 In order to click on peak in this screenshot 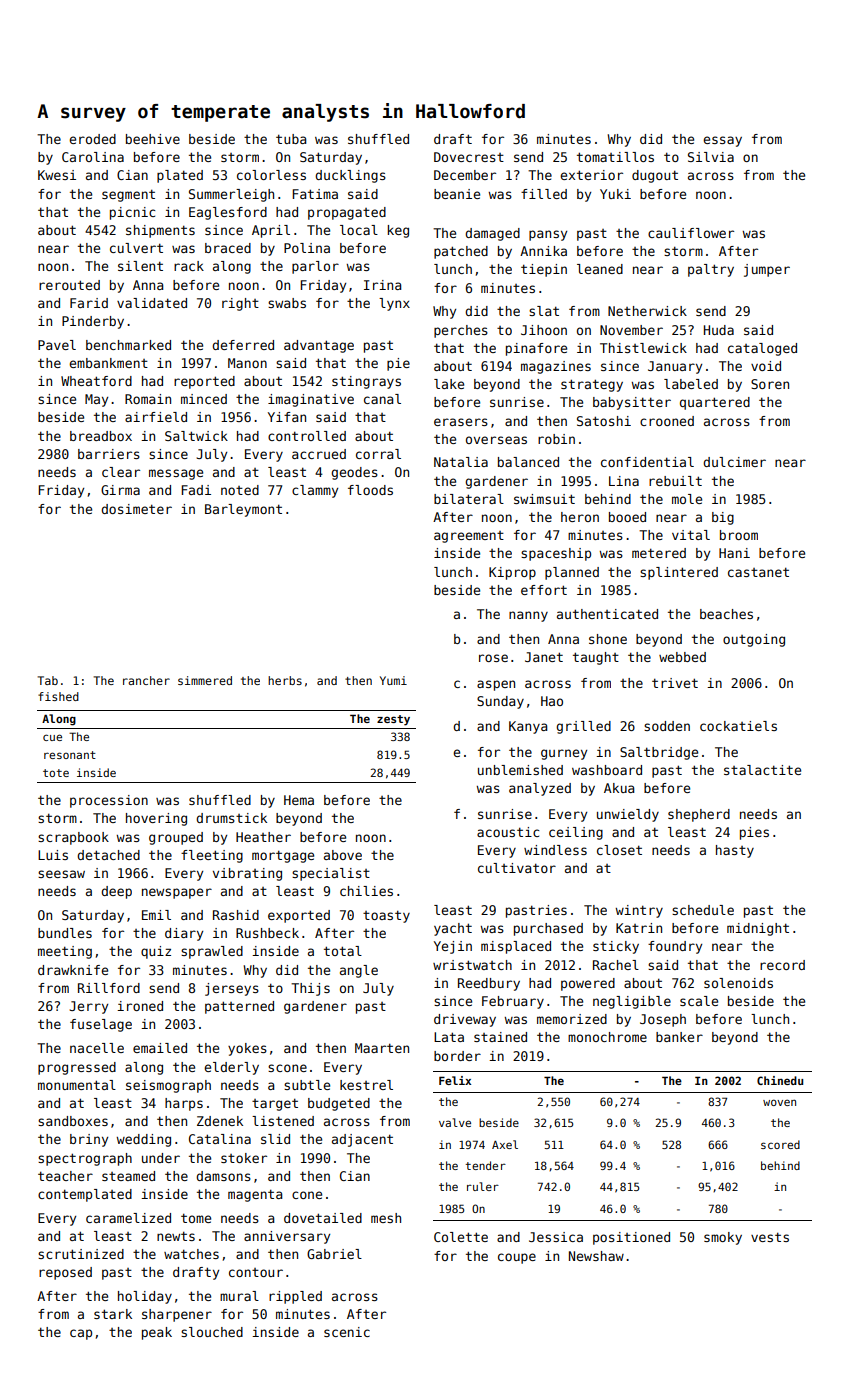, I will do `click(157, 1333)`.
